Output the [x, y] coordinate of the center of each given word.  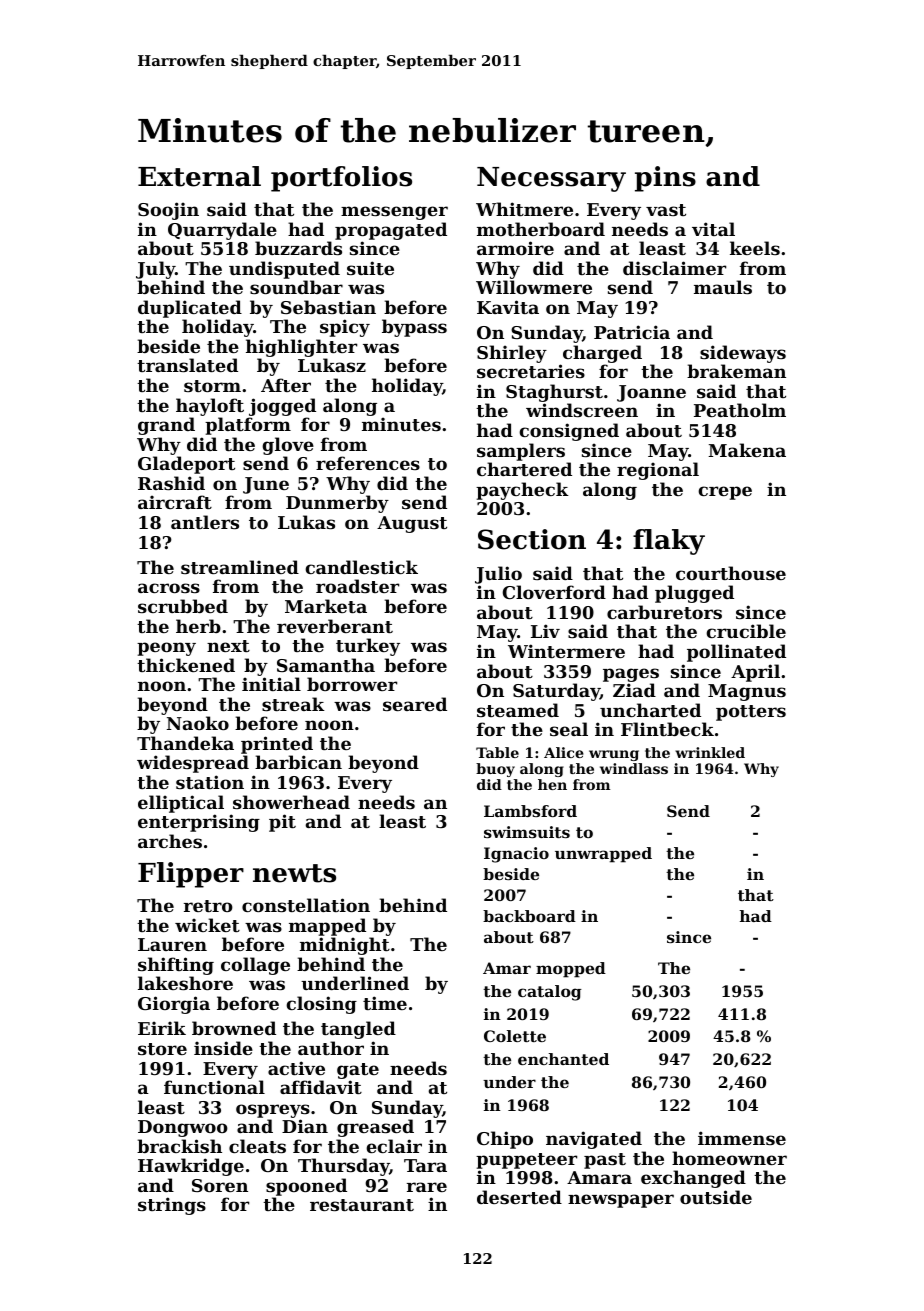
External [199, 176]
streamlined [240, 567]
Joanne [651, 393]
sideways [743, 354]
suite [370, 268]
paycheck [522, 491]
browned [234, 1028]
